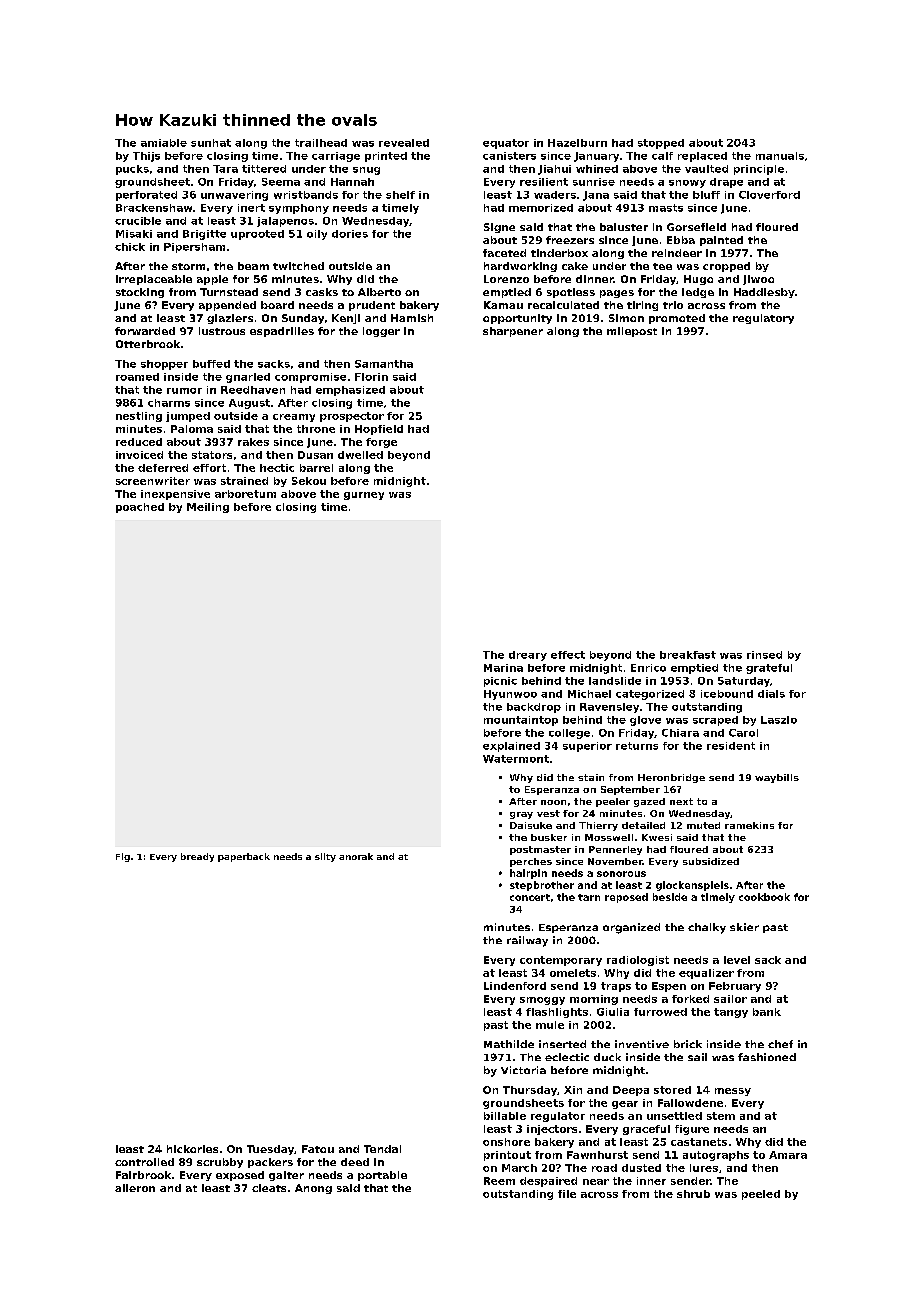 This screenshot has width=924, height=1308. I want to click on revealed, so click(404, 143).
